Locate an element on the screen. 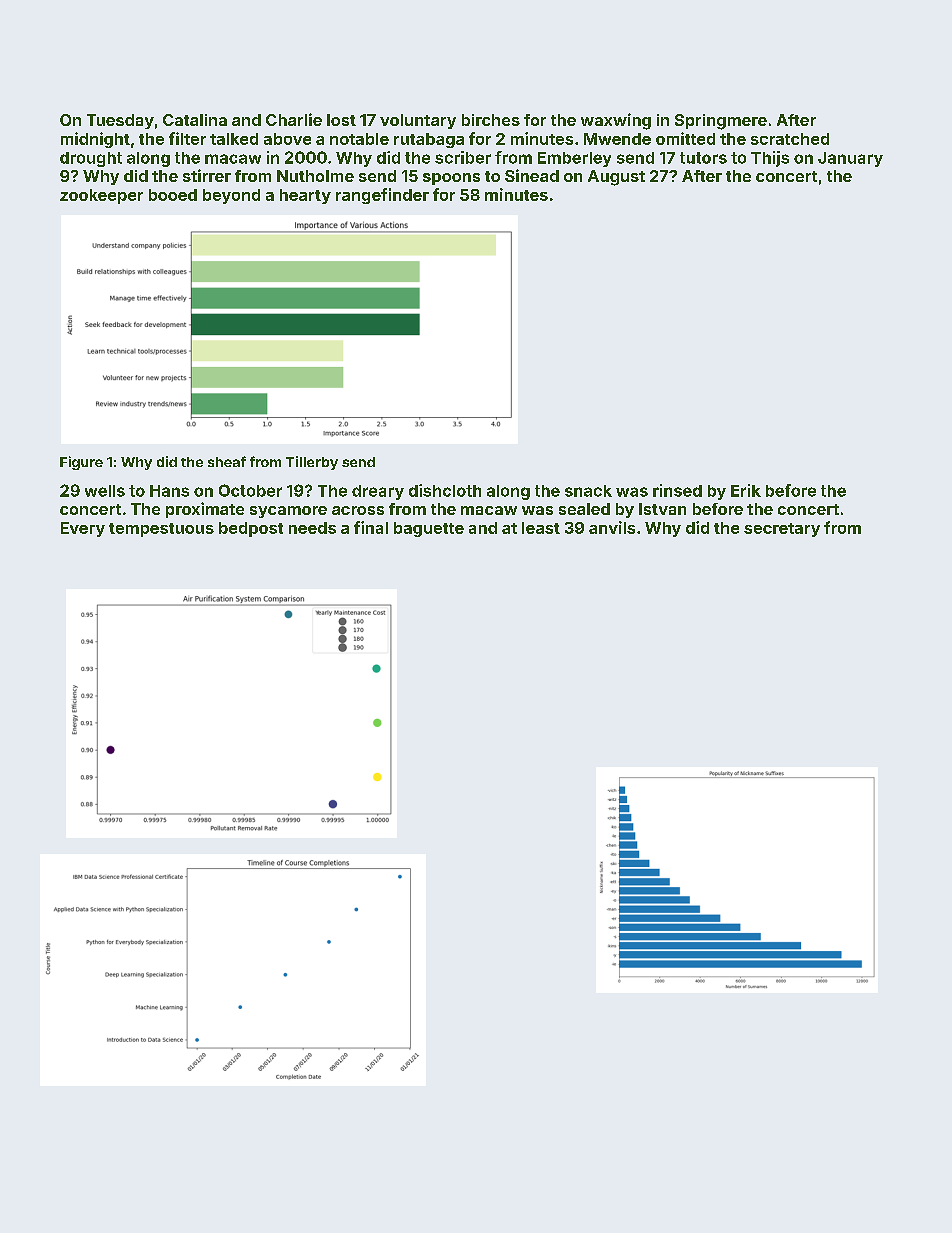 The width and height of the screenshot is (952, 1233). zookeeper is located at coordinates (101, 196).
